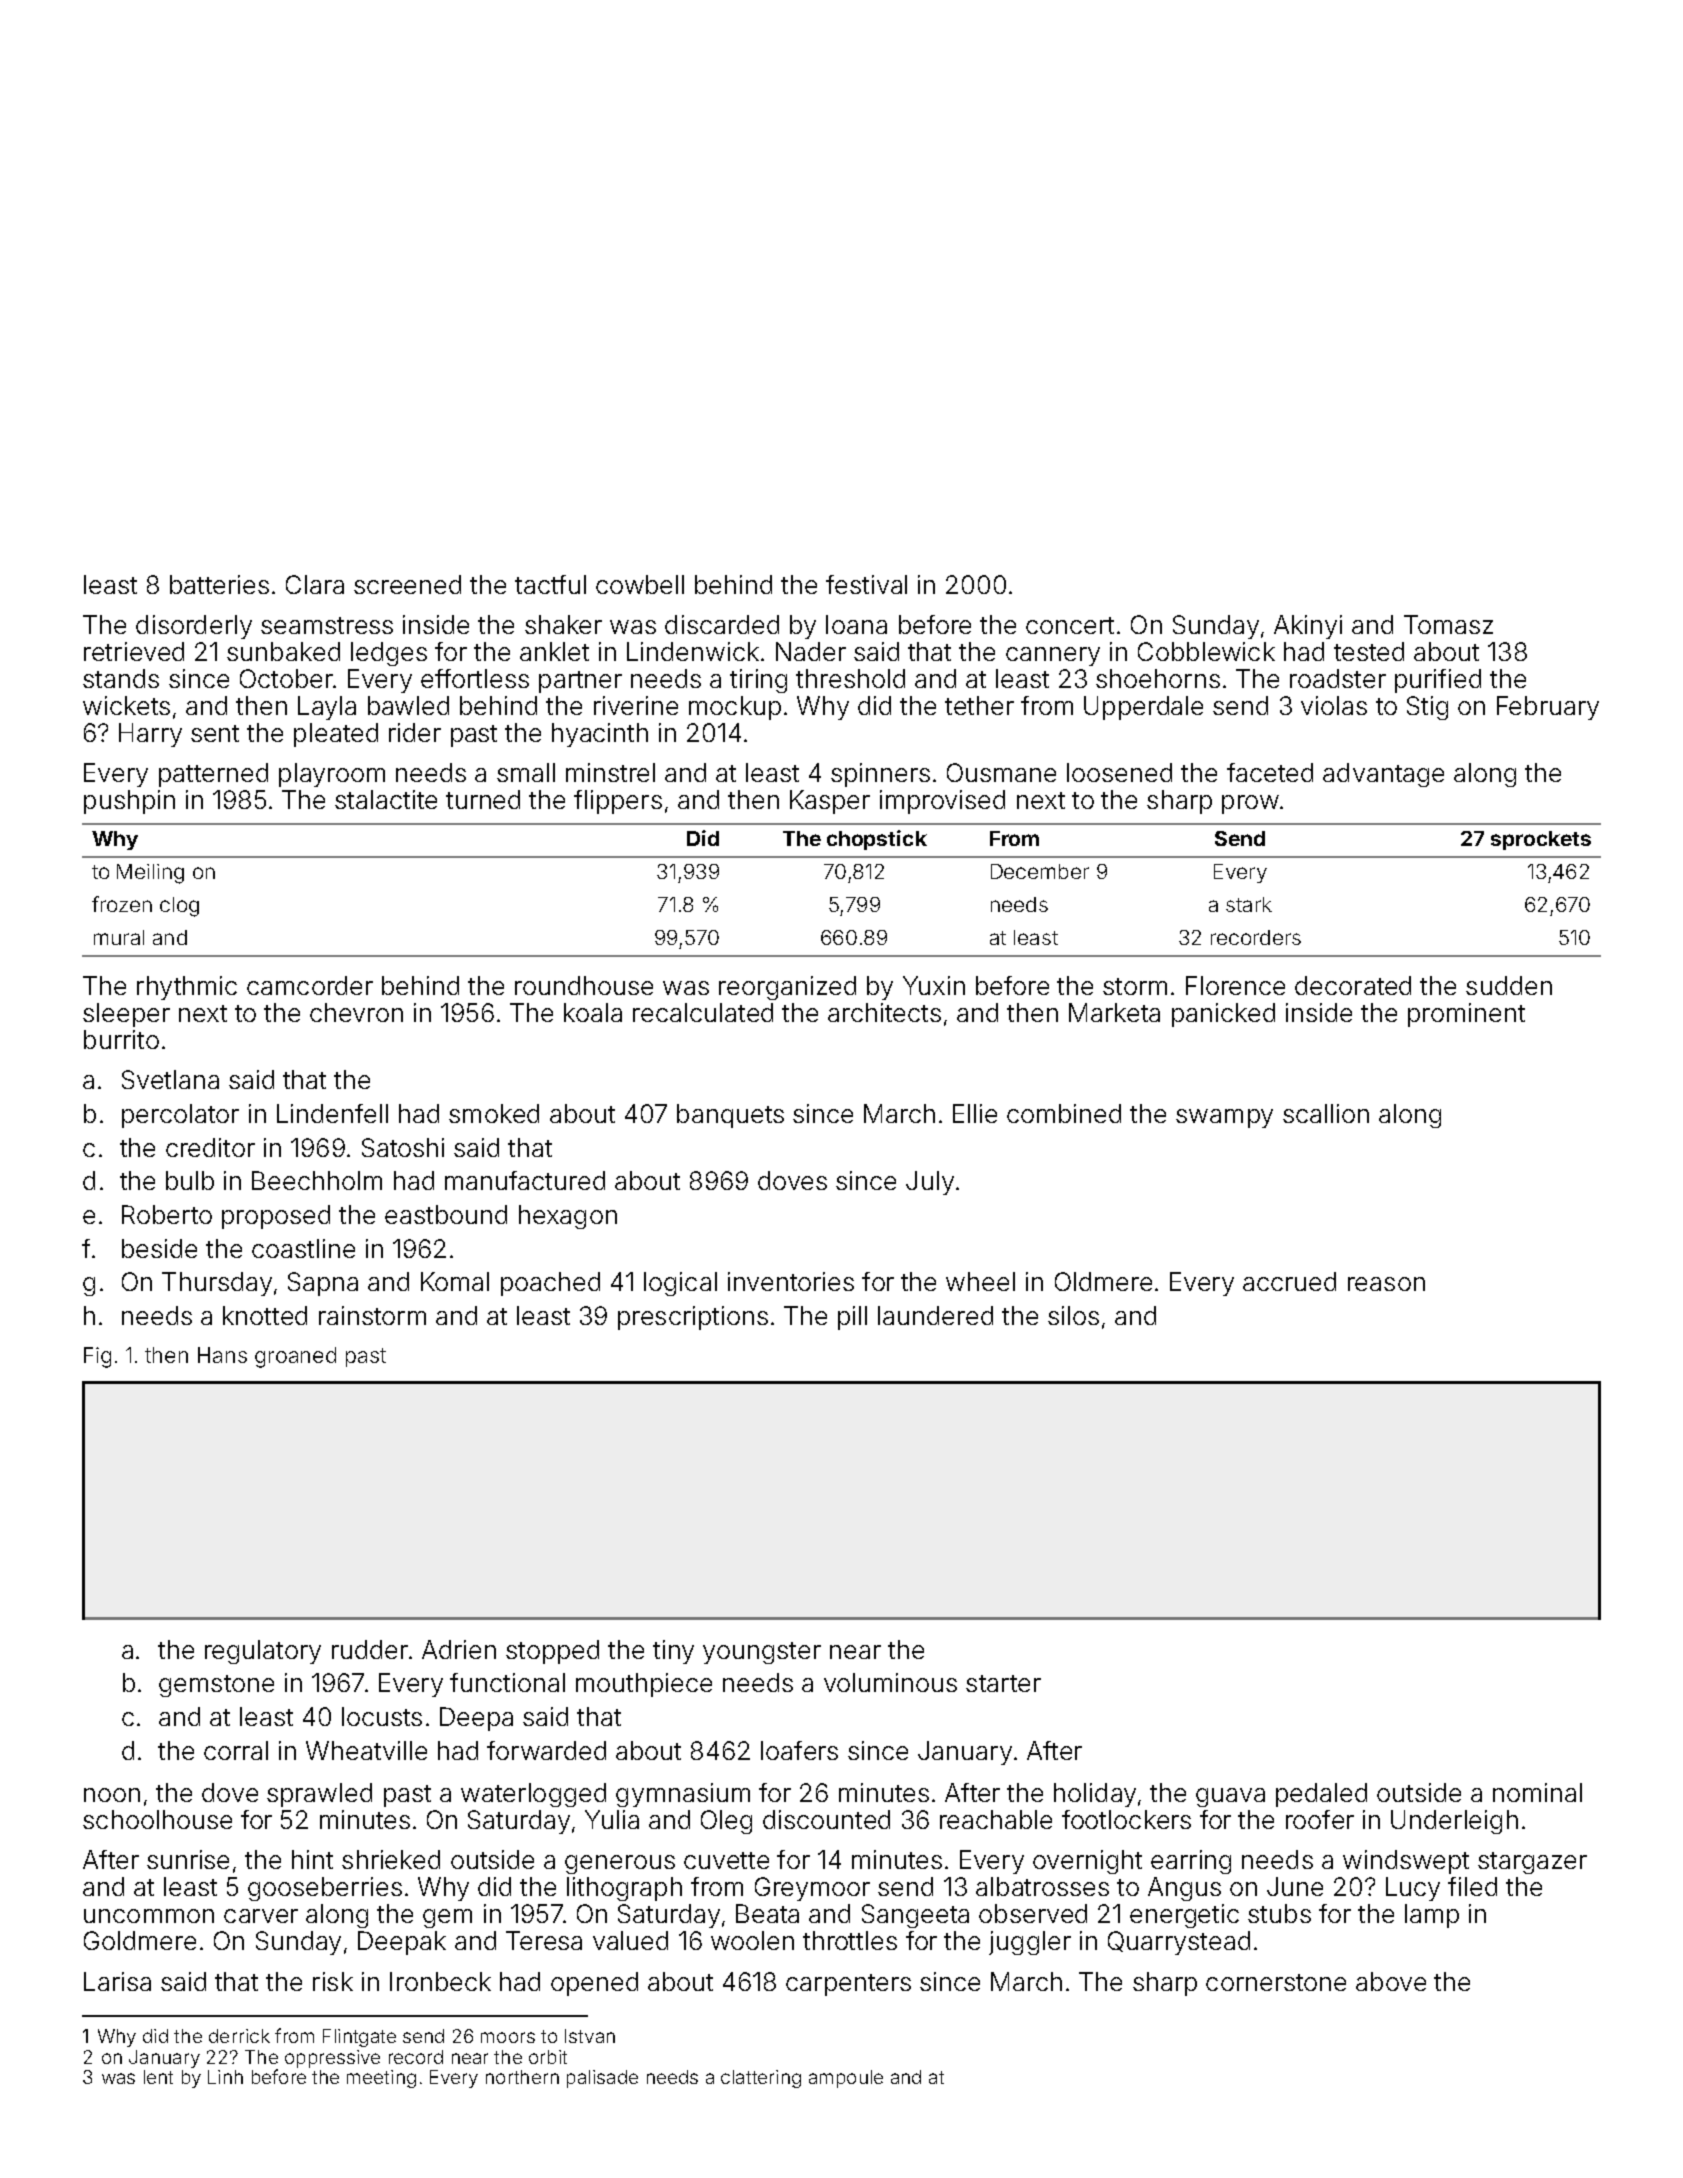  Describe the element at coordinates (1001, 772) in the screenshot. I see `Ousmane` at that location.
